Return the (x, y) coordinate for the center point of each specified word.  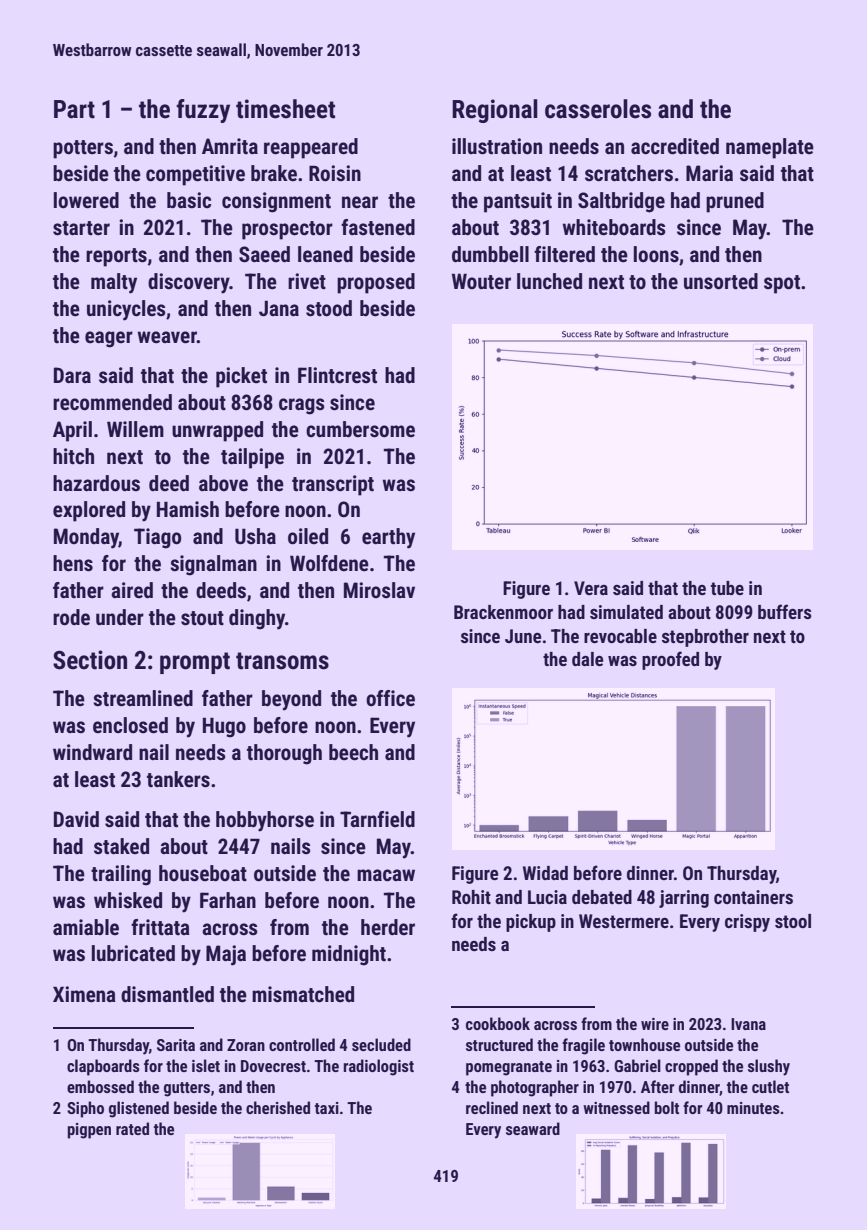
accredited (675, 146)
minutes (753, 1108)
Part (74, 109)
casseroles (598, 109)
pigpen (89, 1131)
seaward (533, 1128)
